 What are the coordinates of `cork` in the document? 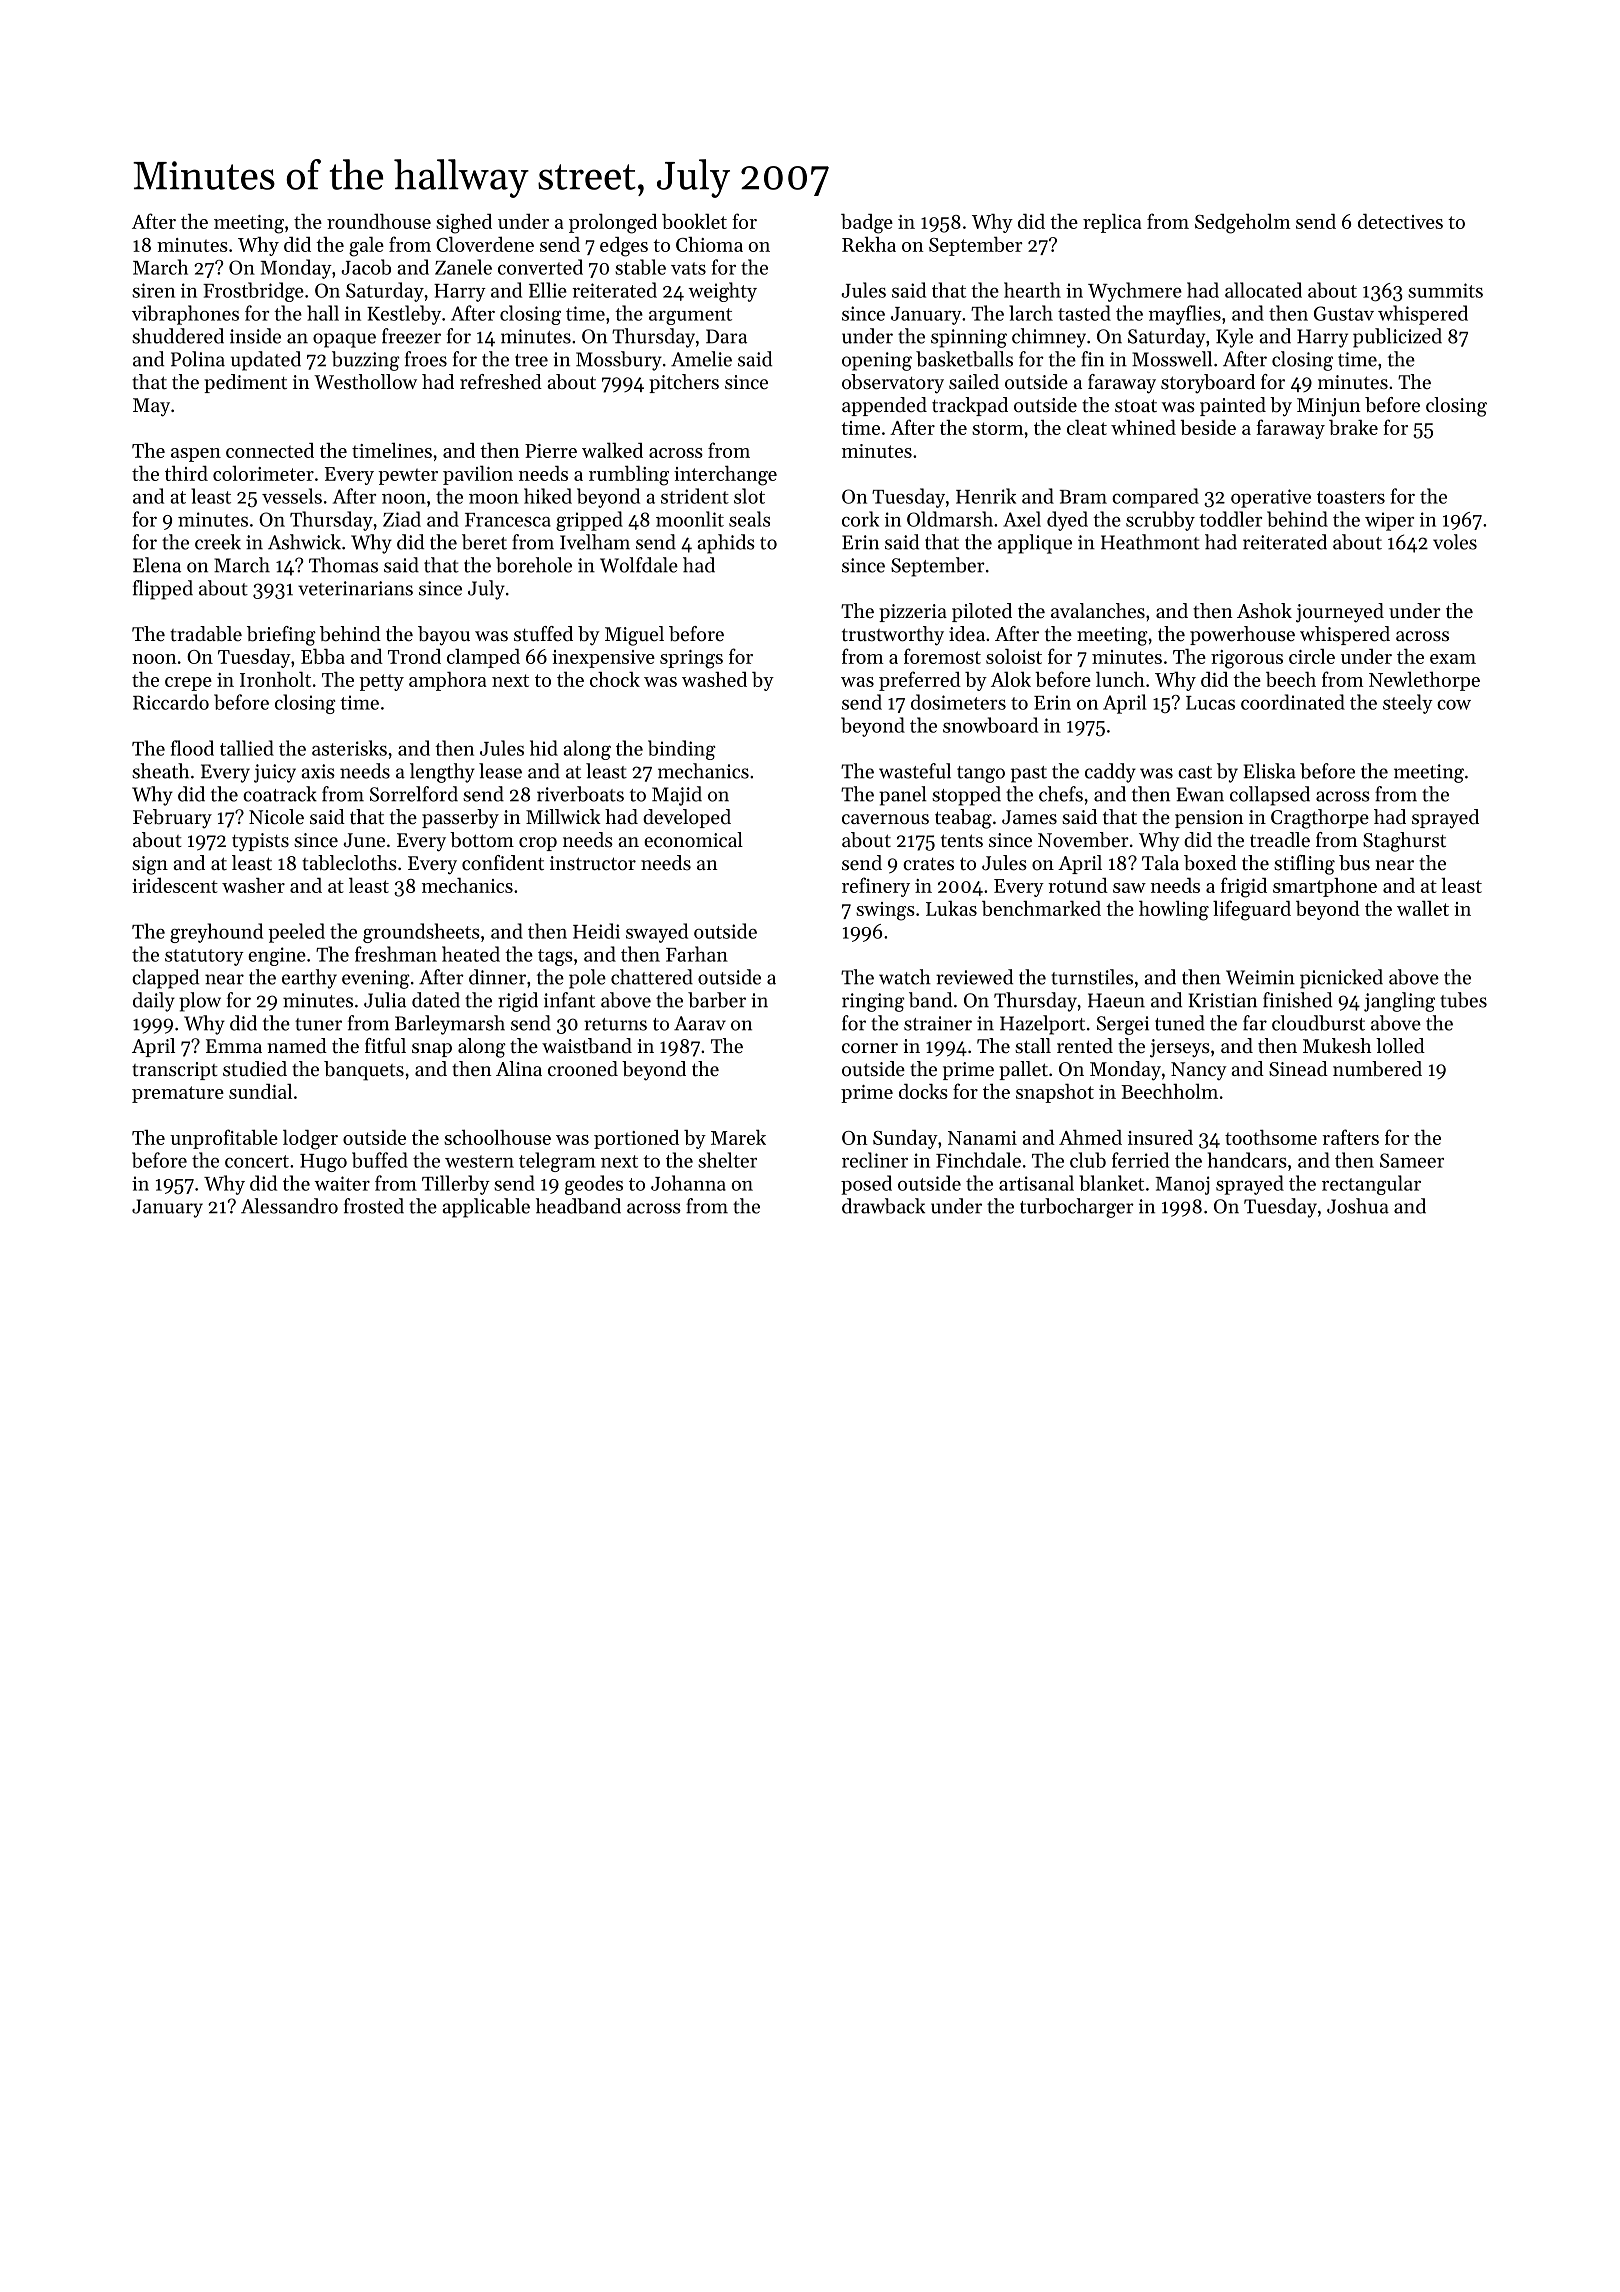 It's located at (860, 519).
